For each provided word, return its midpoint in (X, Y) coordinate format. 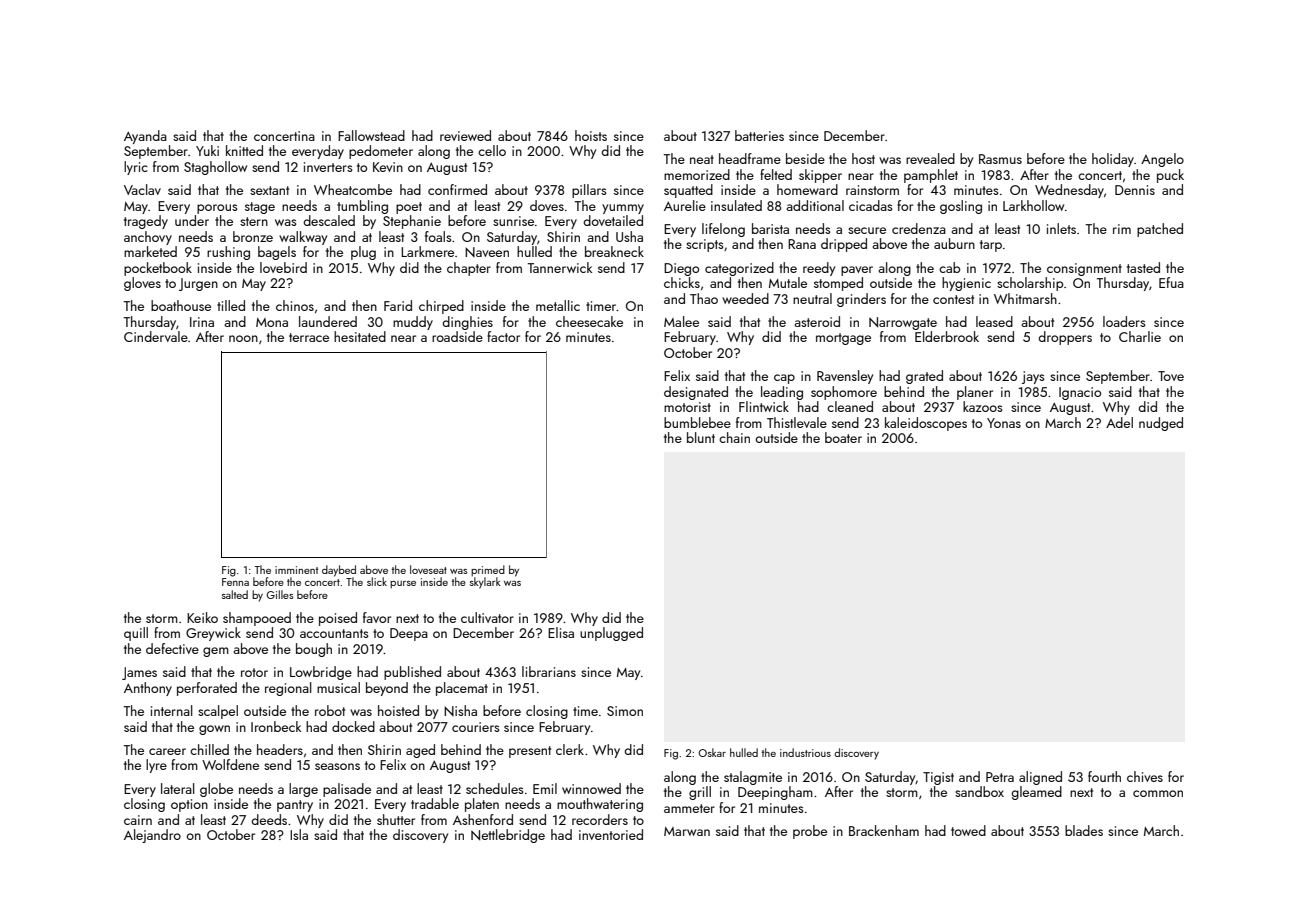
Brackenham (884, 830)
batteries (759, 135)
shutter (396, 819)
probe (810, 832)
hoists (591, 135)
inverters (328, 167)
